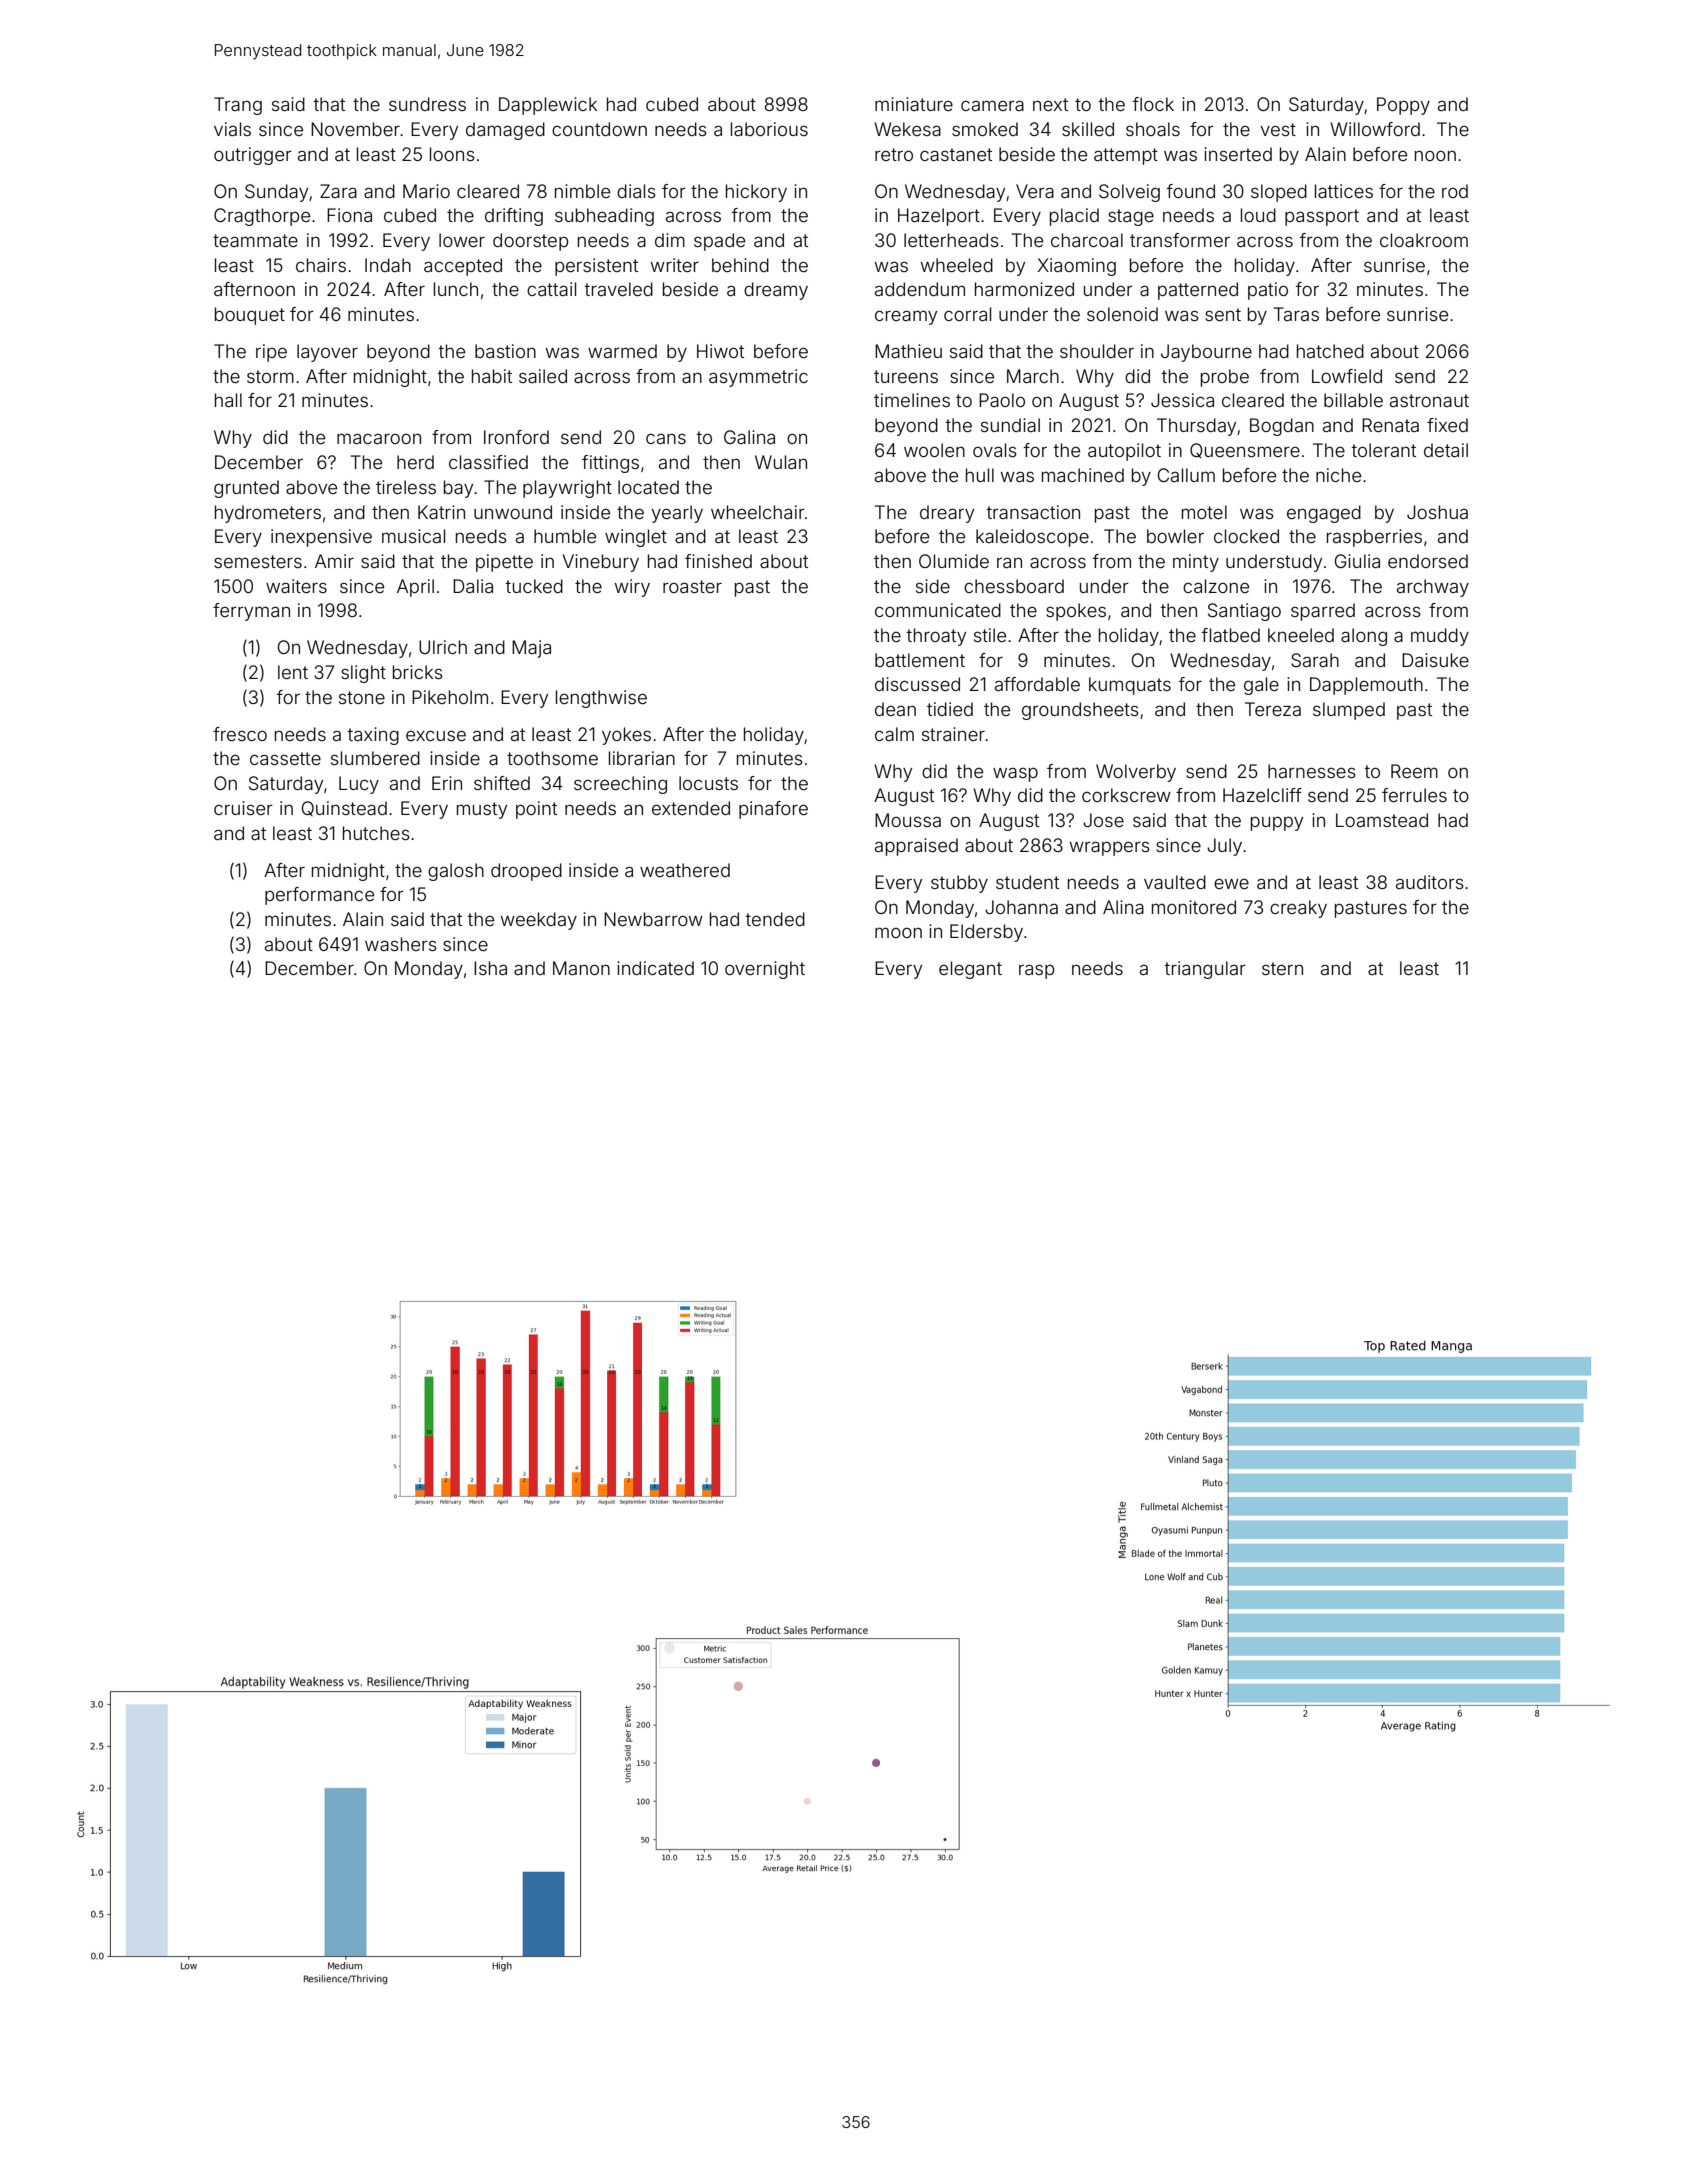 The image size is (1683, 2178). Describe the element at coordinates (363, 674) in the page. I see `slight` at that location.
